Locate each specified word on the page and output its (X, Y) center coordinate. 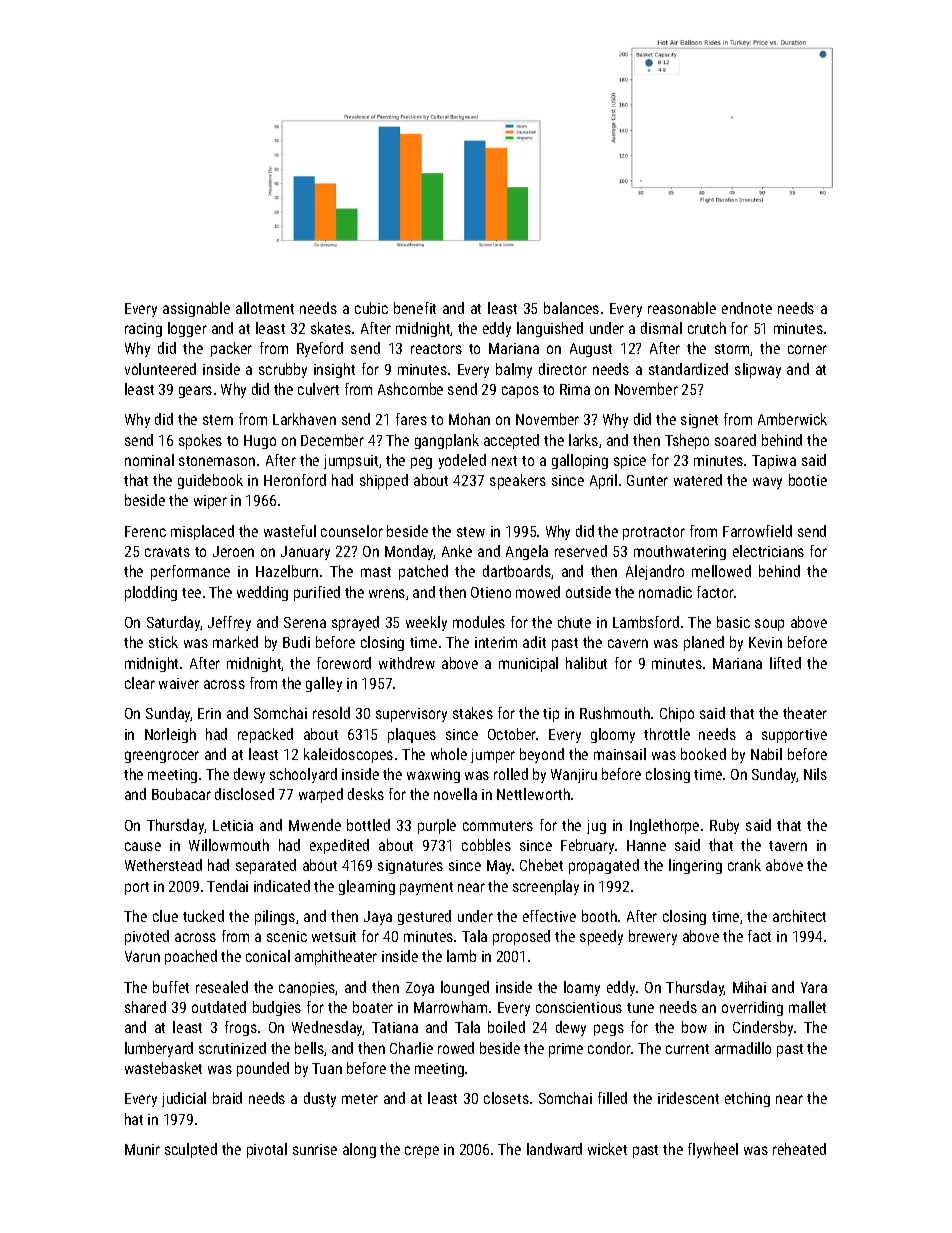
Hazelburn (287, 571)
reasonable (682, 308)
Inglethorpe (664, 826)
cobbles (486, 845)
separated (266, 866)
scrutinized (232, 1048)
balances (571, 308)
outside (588, 592)
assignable (196, 309)
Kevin (765, 642)
